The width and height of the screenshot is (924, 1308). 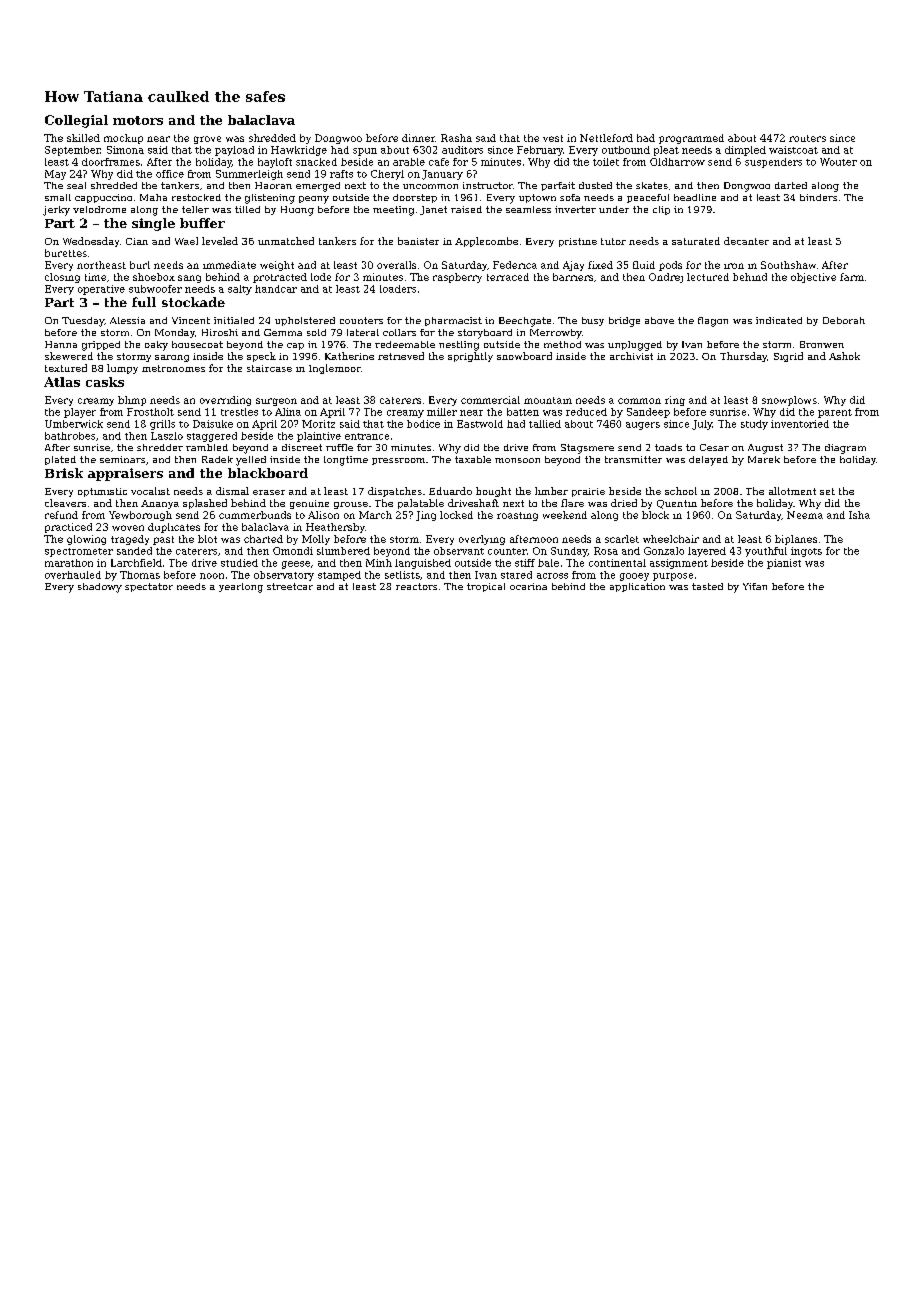 I want to click on indicated, so click(x=779, y=320).
